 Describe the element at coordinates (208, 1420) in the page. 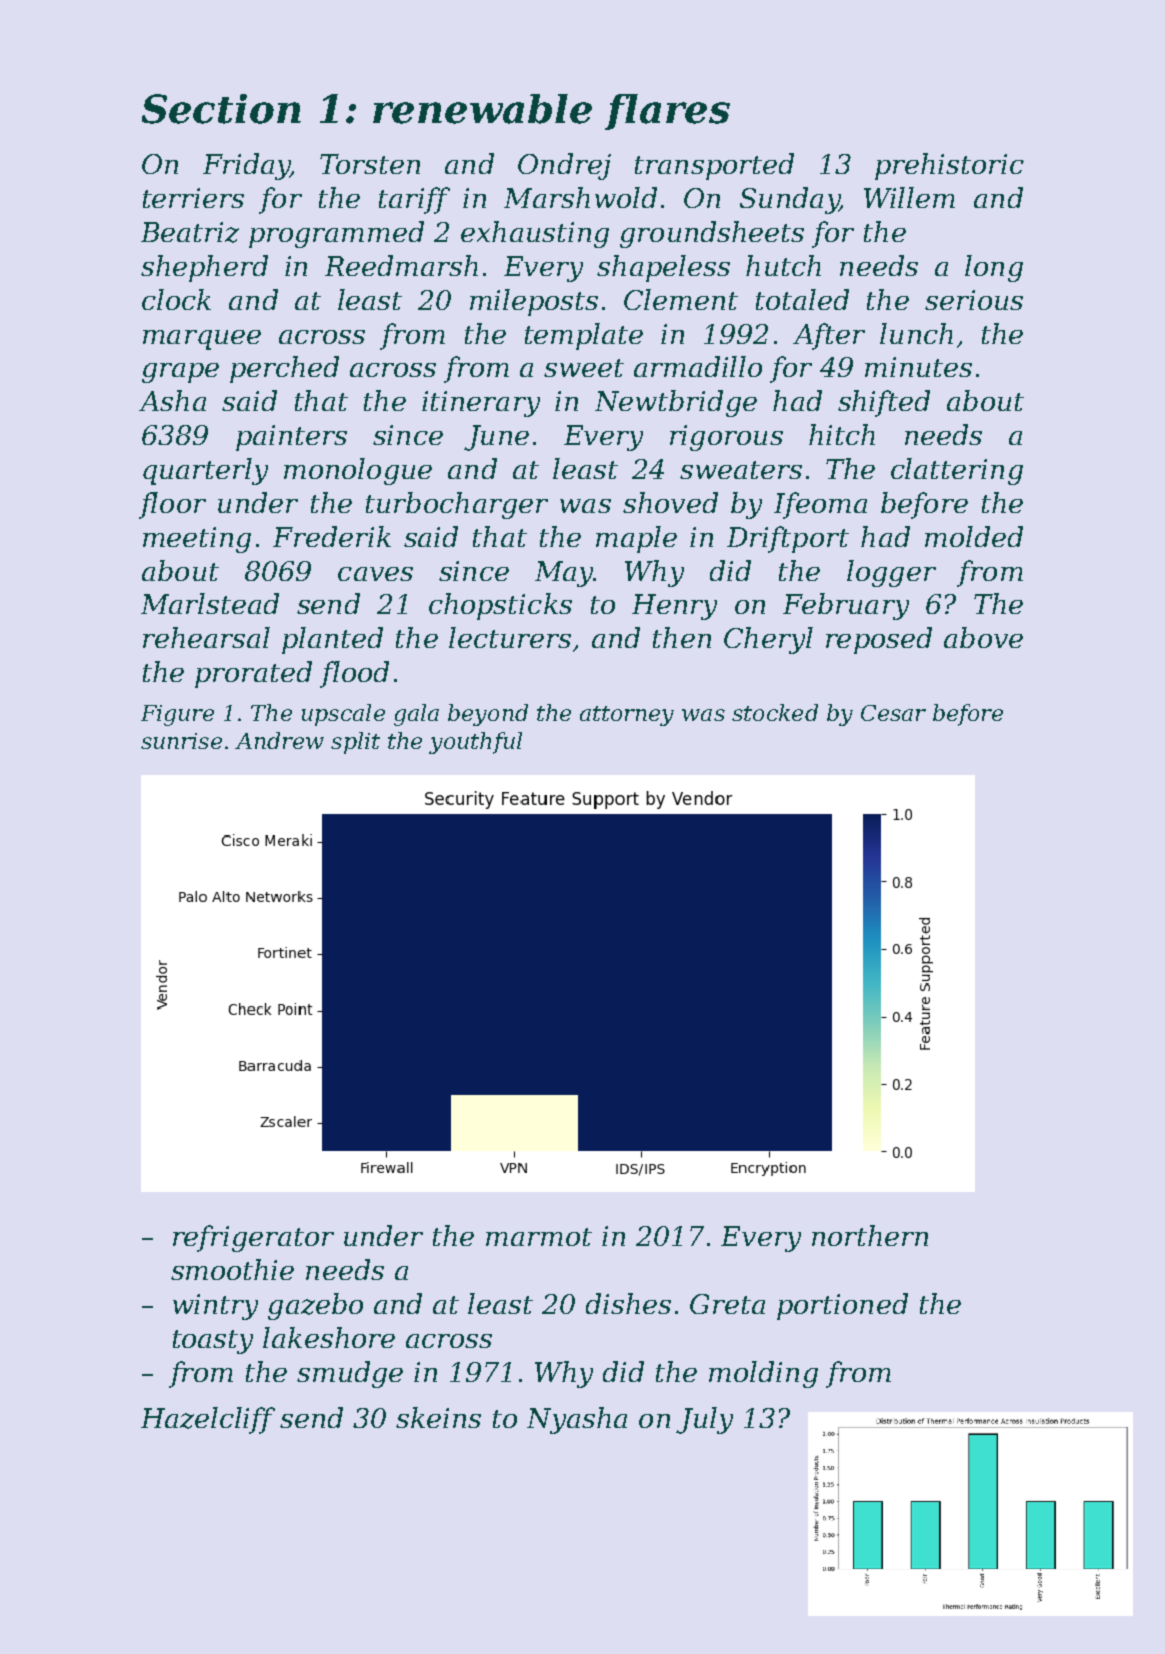

I see `Hazelcliff` at that location.
